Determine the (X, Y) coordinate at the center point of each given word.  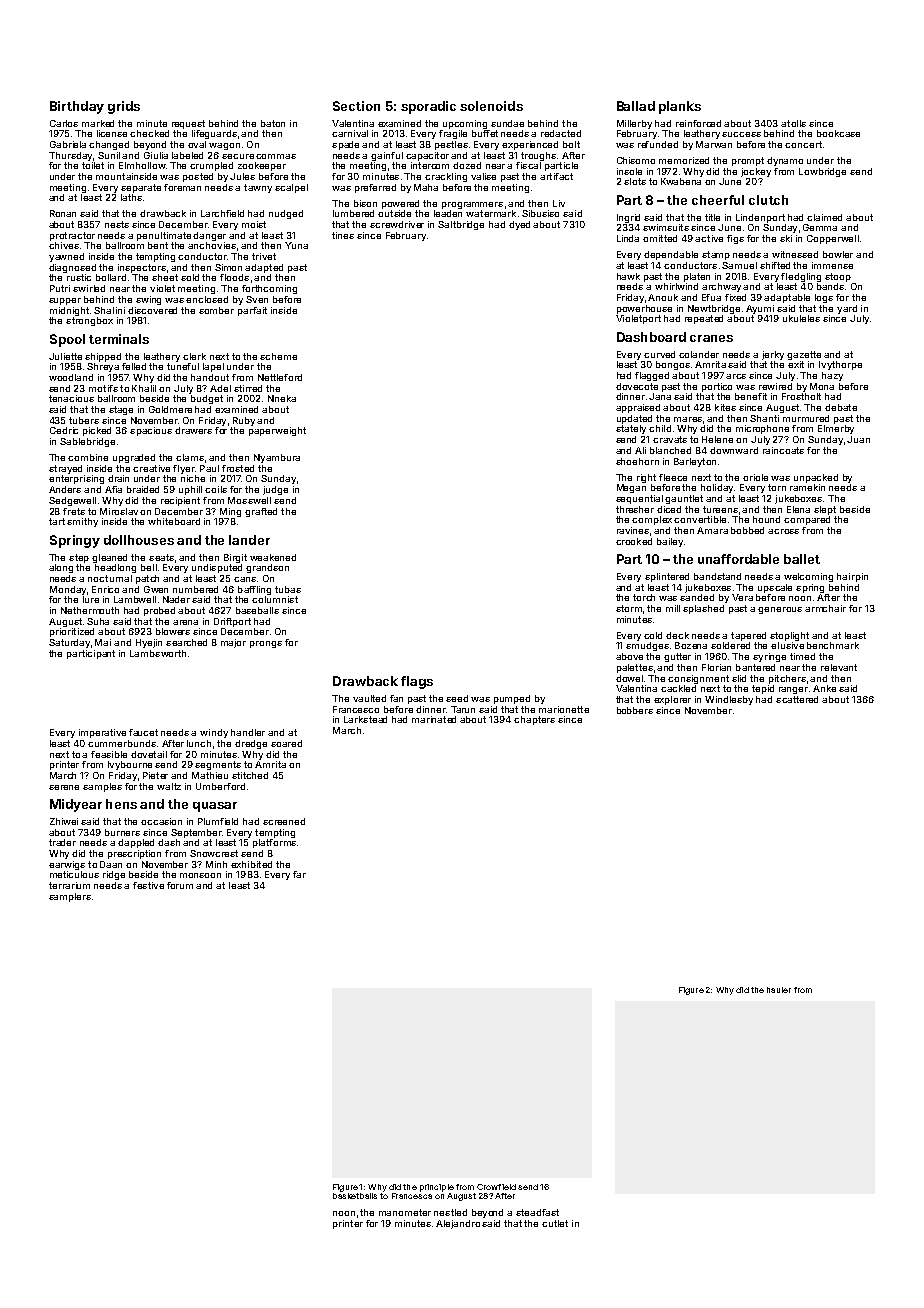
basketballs (355, 1196)
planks (680, 107)
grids (124, 107)
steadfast (537, 1212)
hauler (779, 990)
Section (356, 106)
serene (64, 787)
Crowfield (496, 1187)
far (299, 874)
